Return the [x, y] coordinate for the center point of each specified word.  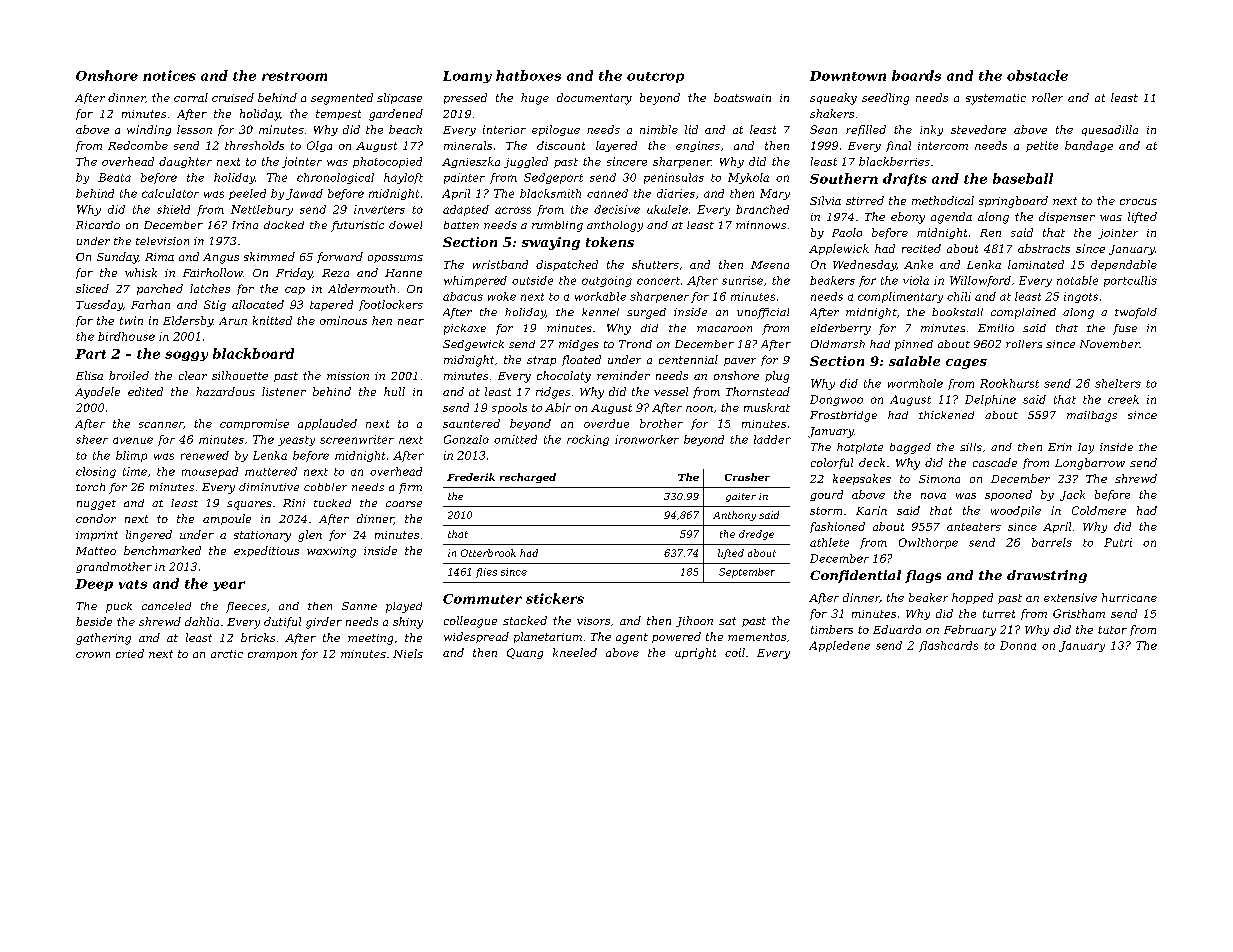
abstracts [1044, 248]
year [229, 586]
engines [698, 146]
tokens [610, 242]
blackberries [894, 161]
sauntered [471, 423]
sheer [92, 439]
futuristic [357, 226]
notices [169, 75]
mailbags [1092, 416]
